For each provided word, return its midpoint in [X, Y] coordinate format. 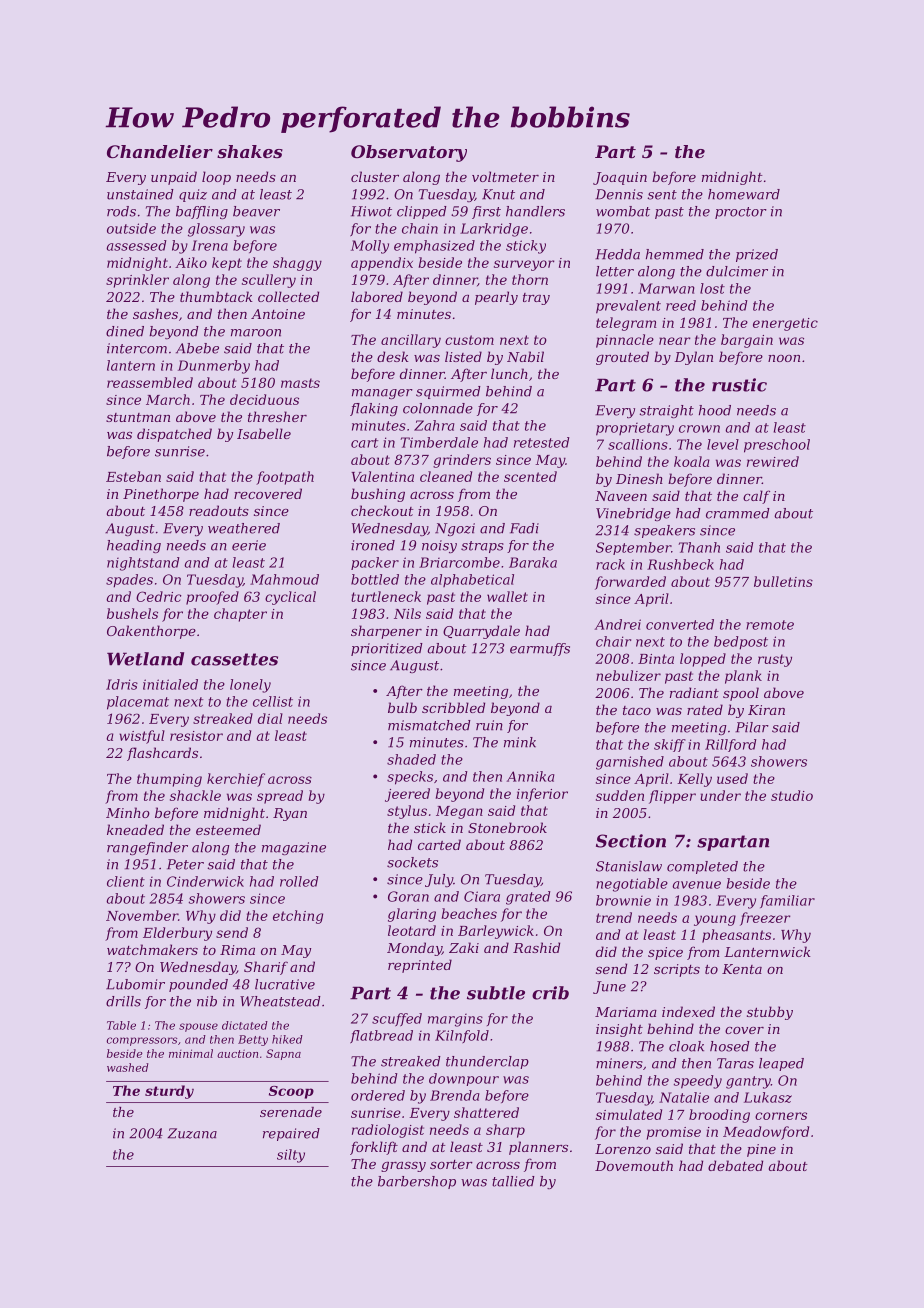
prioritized [387, 649]
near [674, 341]
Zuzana [192, 1133]
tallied [513, 1181]
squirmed [448, 392]
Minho [128, 812]
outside [131, 228]
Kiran [766, 710]
